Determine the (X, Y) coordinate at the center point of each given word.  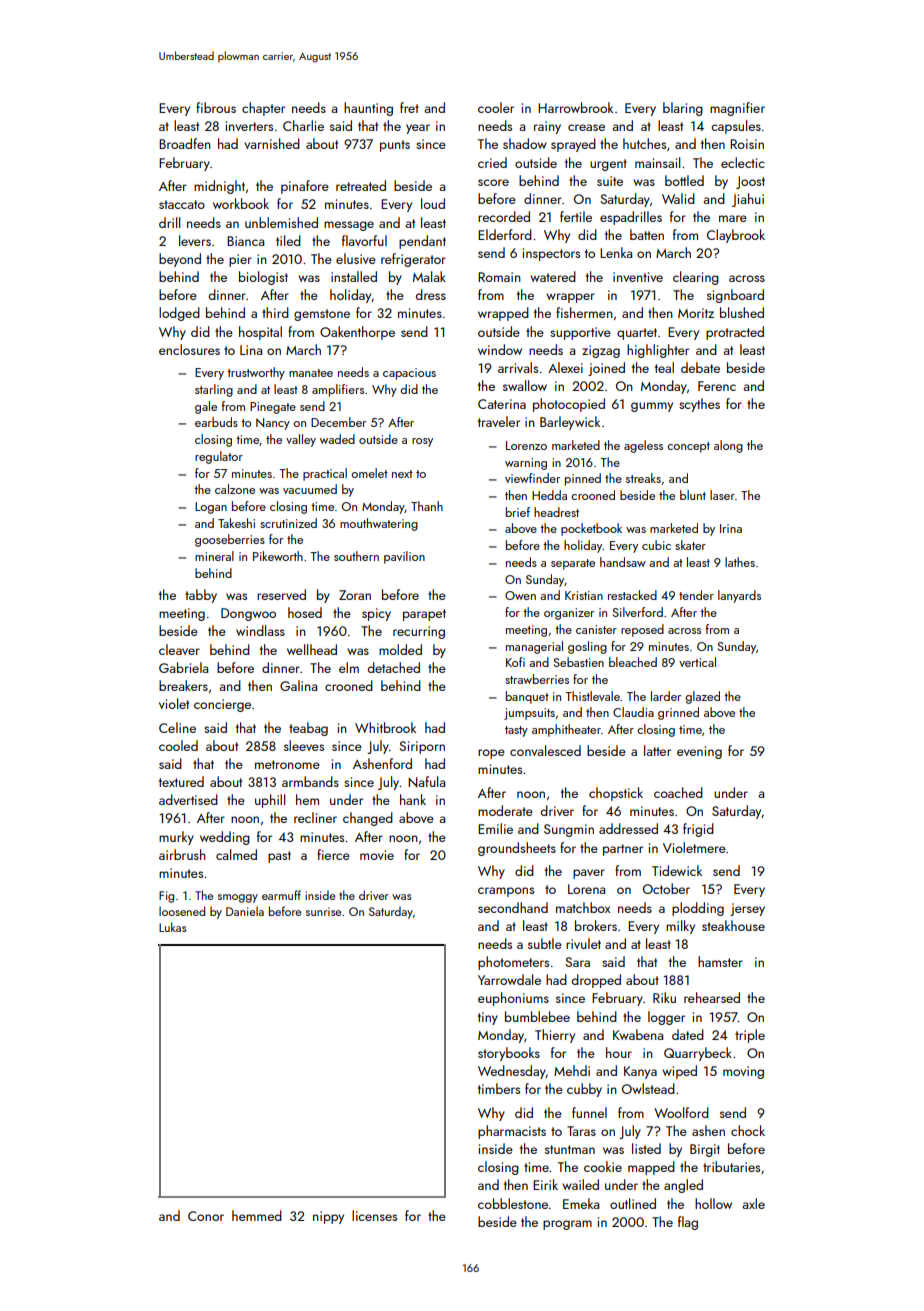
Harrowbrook (575, 107)
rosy (422, 442)
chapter (263, 109)
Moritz (696, 313)
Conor (206, 1216)
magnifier (737, 109)
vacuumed (310, 489)
